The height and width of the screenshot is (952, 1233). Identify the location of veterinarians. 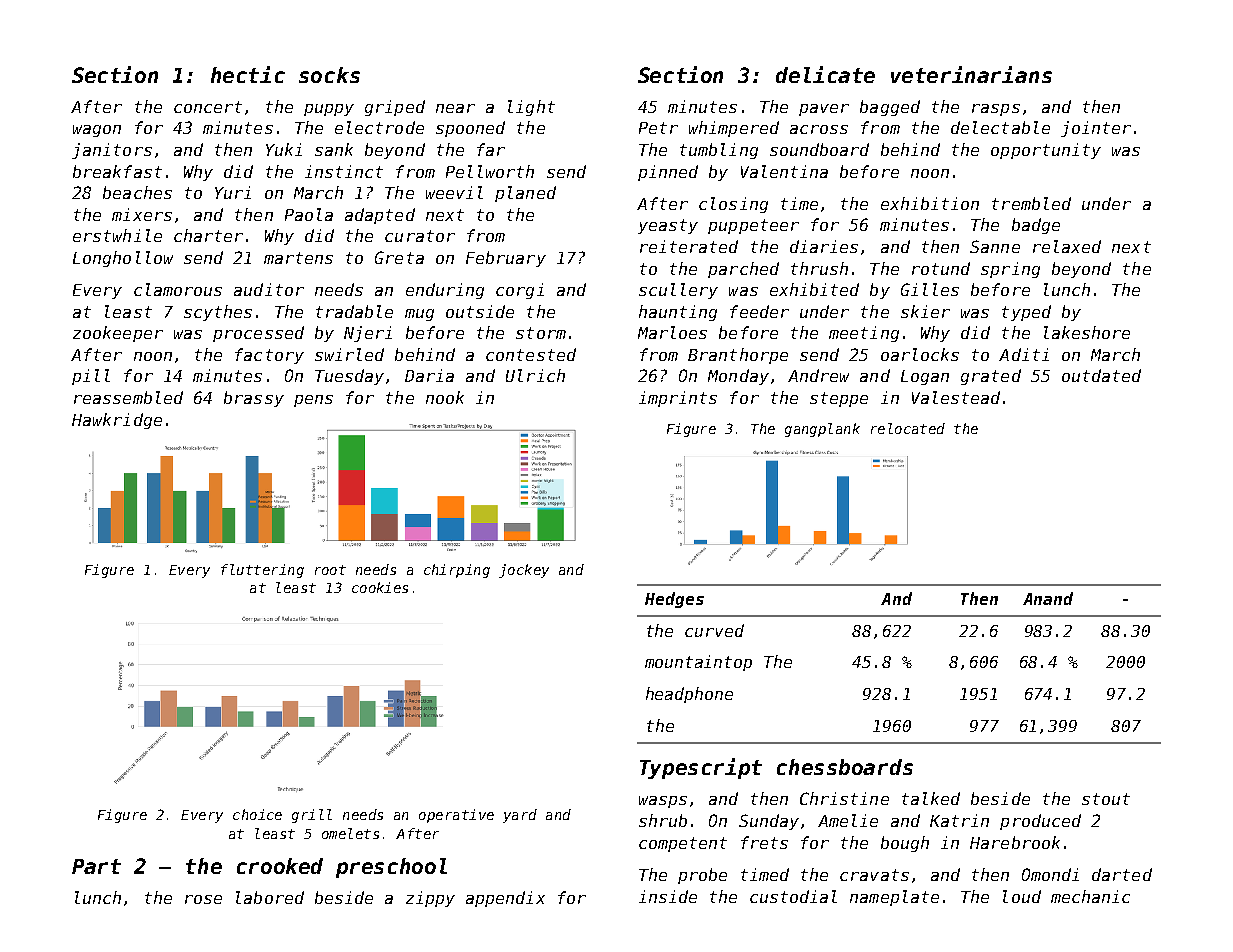
(971, 74).
